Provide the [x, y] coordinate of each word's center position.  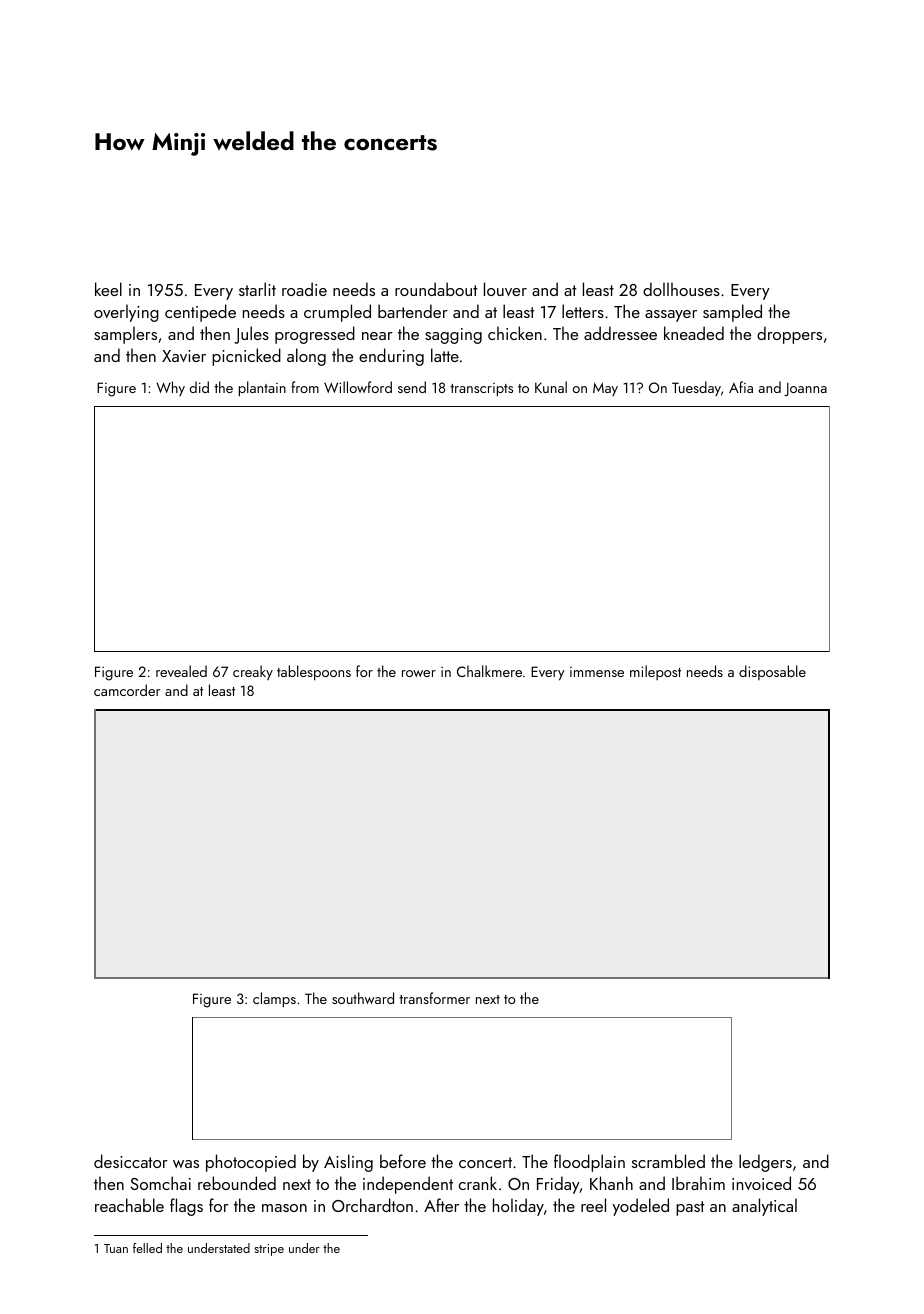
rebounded [237, 1183]
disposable [772, 672]
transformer [434, 998]
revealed [181, 671]
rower [419, 673]
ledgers [765, 1163]
